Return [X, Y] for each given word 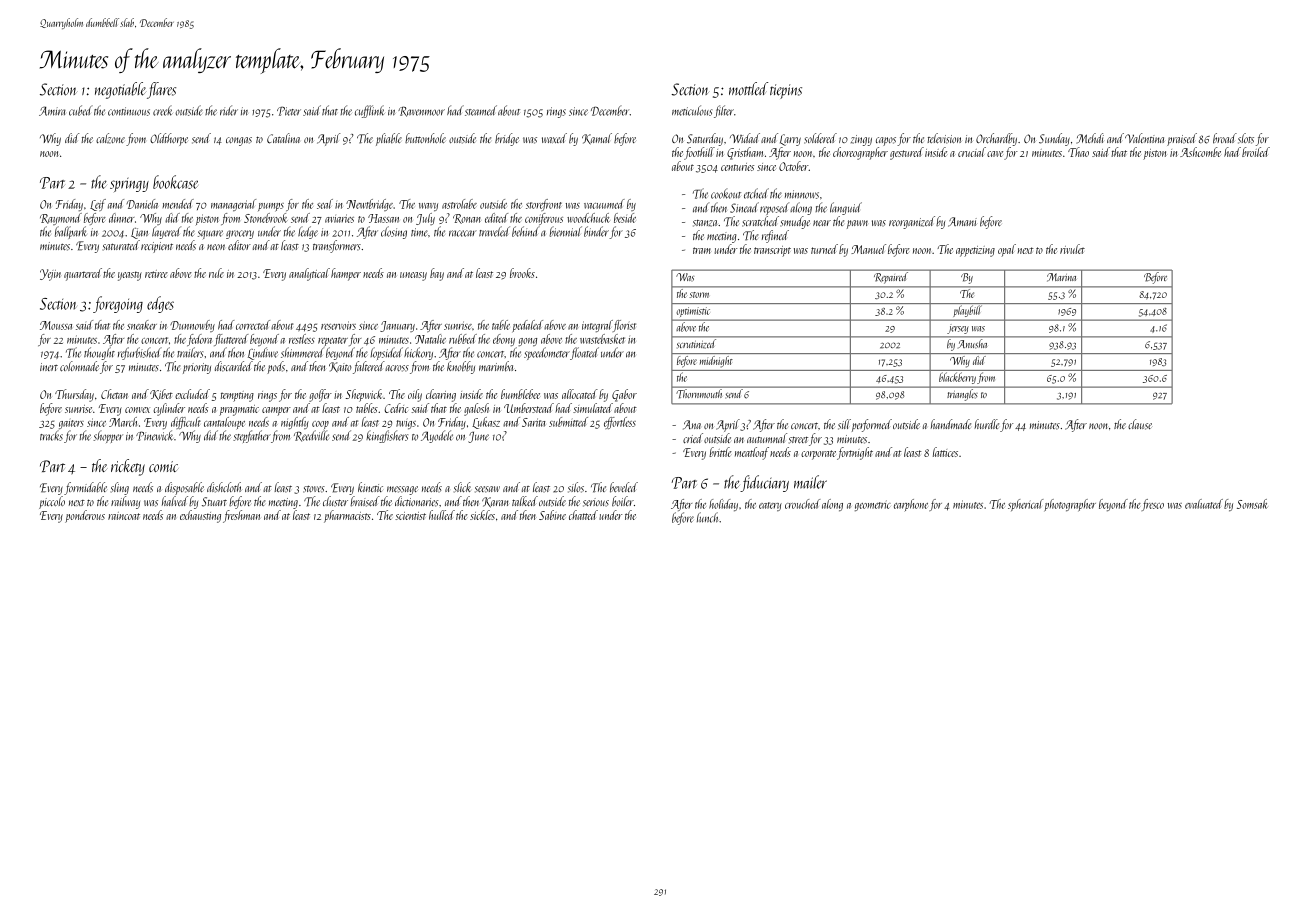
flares [161, 90]
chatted [583, 515]
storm [699, 295]
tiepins [786, 91]
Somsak [1252, 504]
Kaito [340, 367]
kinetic [370, 487]
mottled [748, 89]
